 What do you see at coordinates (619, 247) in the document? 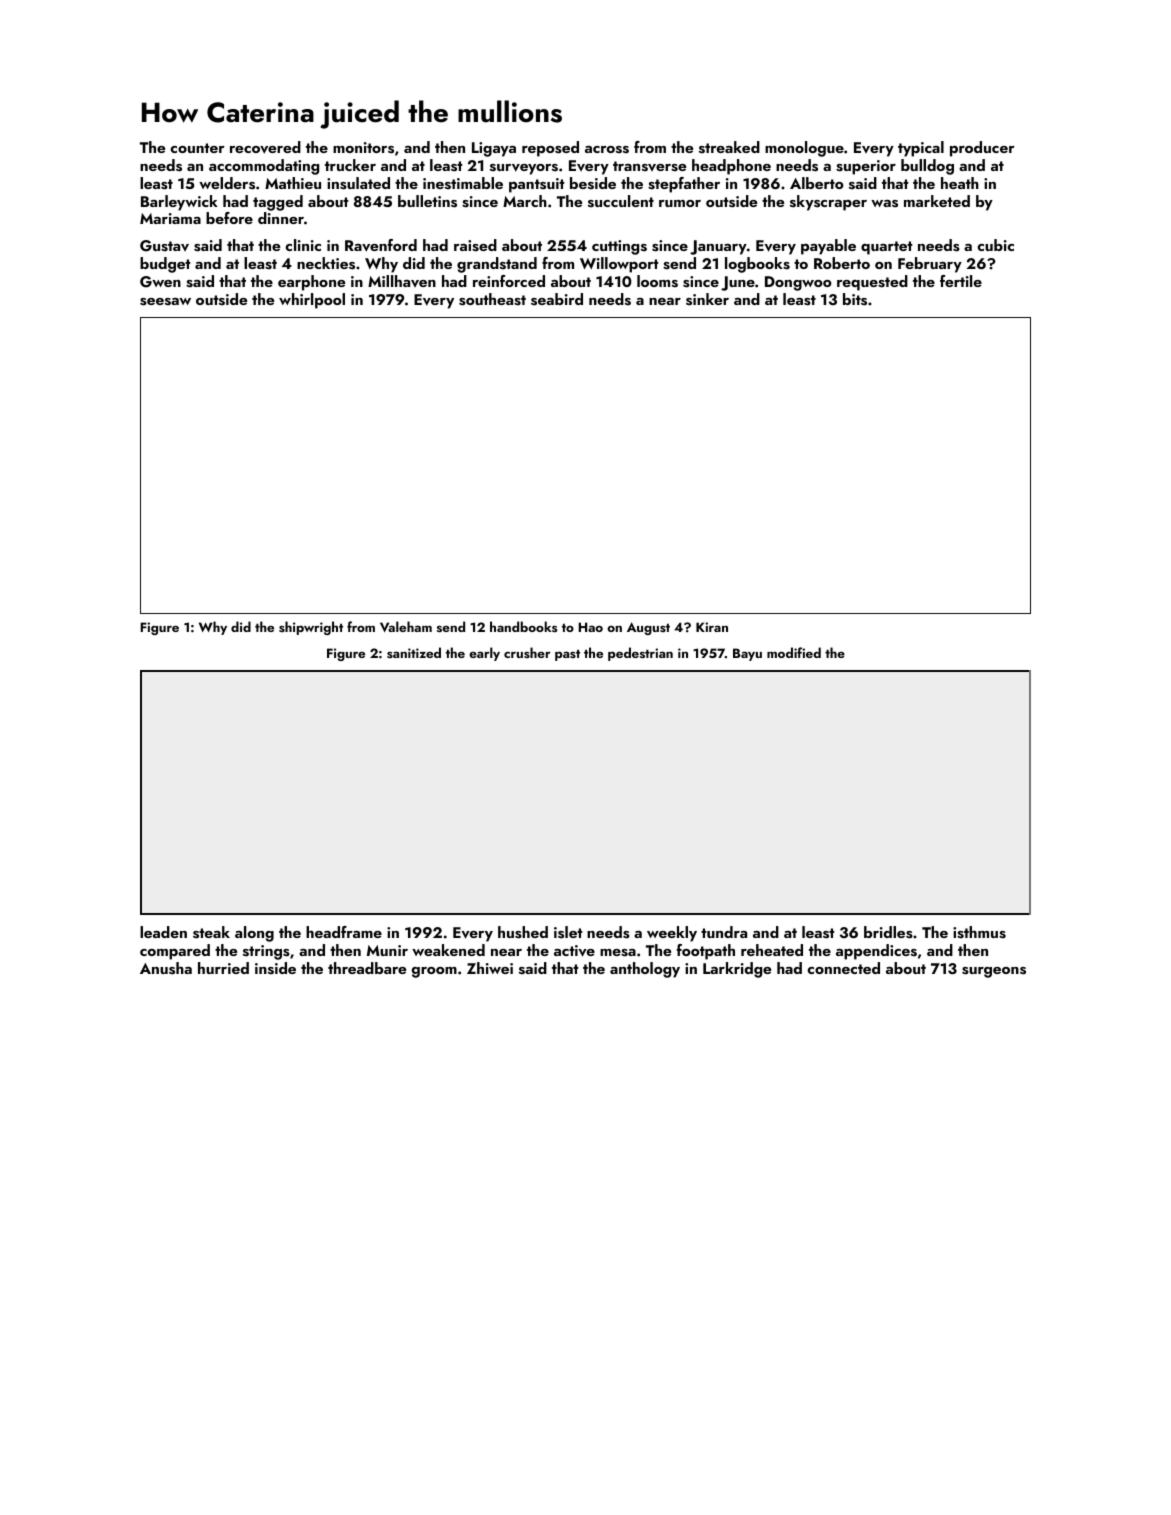
I see `cuttings` at bounding box center [619, 247].
